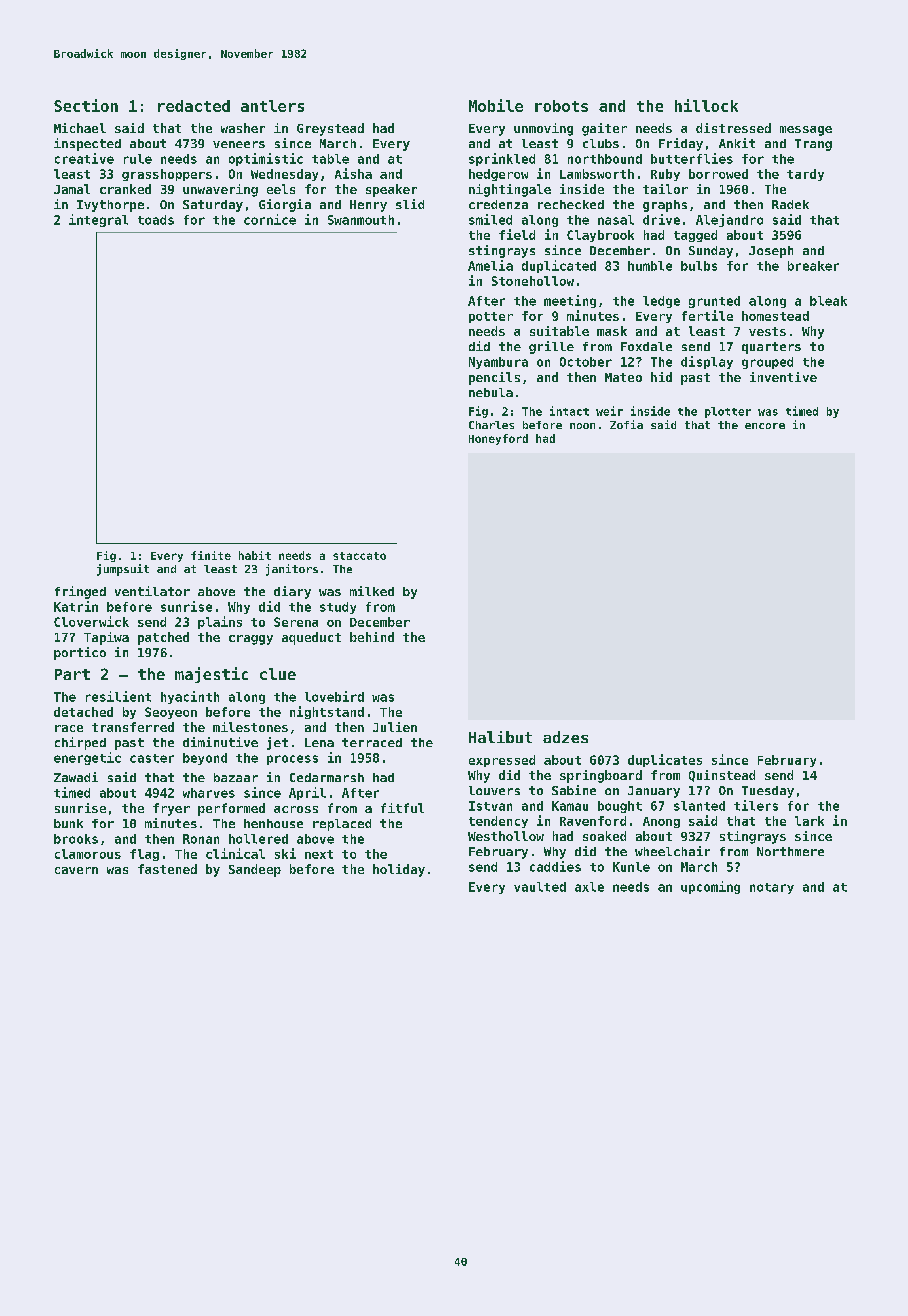 This image has width=908, height=1316. Describe the element at coordinates (502, 761) in the image. I see `expressed` at that location.
